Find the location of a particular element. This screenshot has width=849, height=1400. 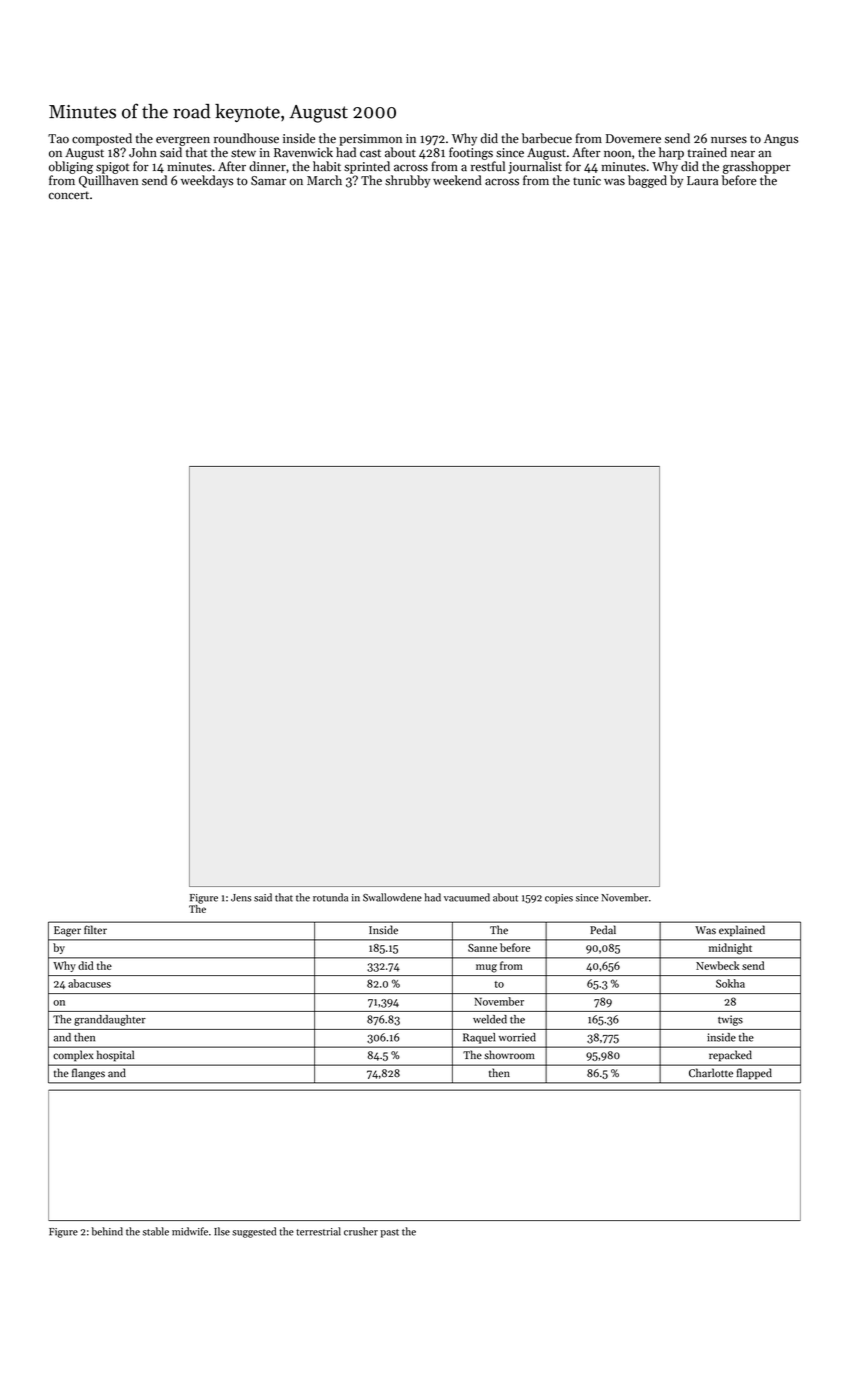

crusher is located at coordinates (361, 1231).
